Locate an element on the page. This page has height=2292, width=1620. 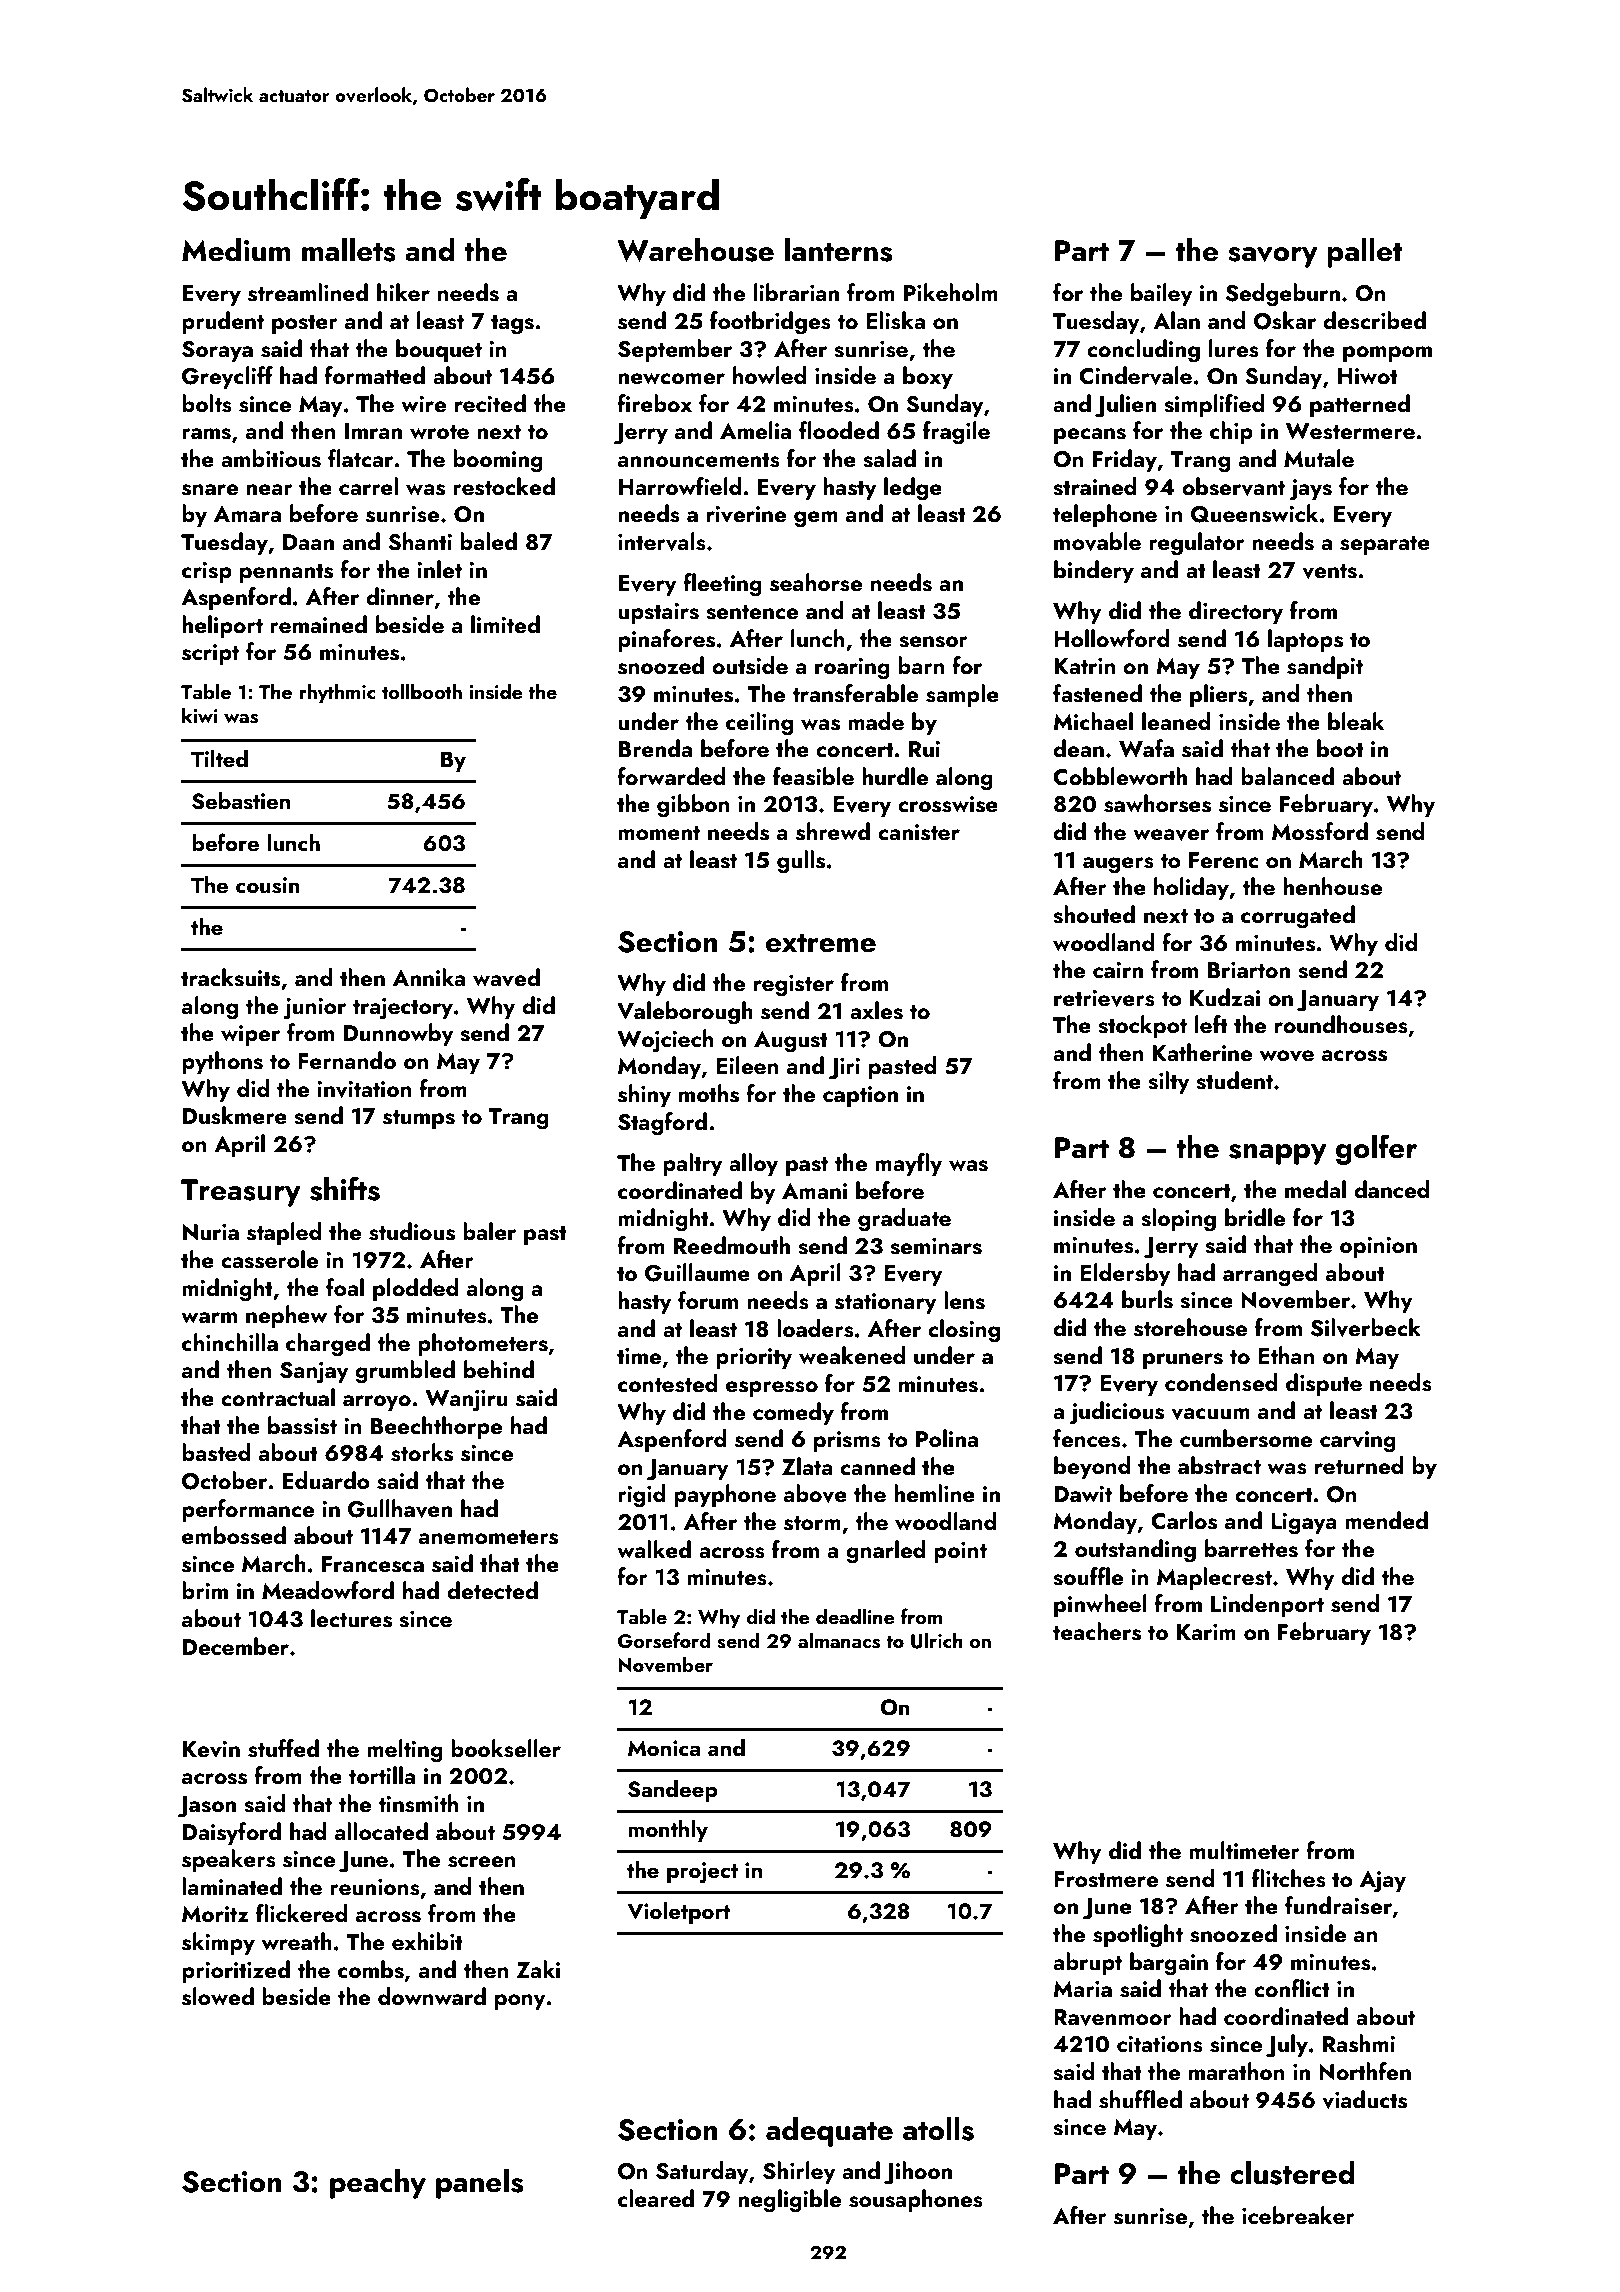
separate is located at coordinates (1385, 545).
